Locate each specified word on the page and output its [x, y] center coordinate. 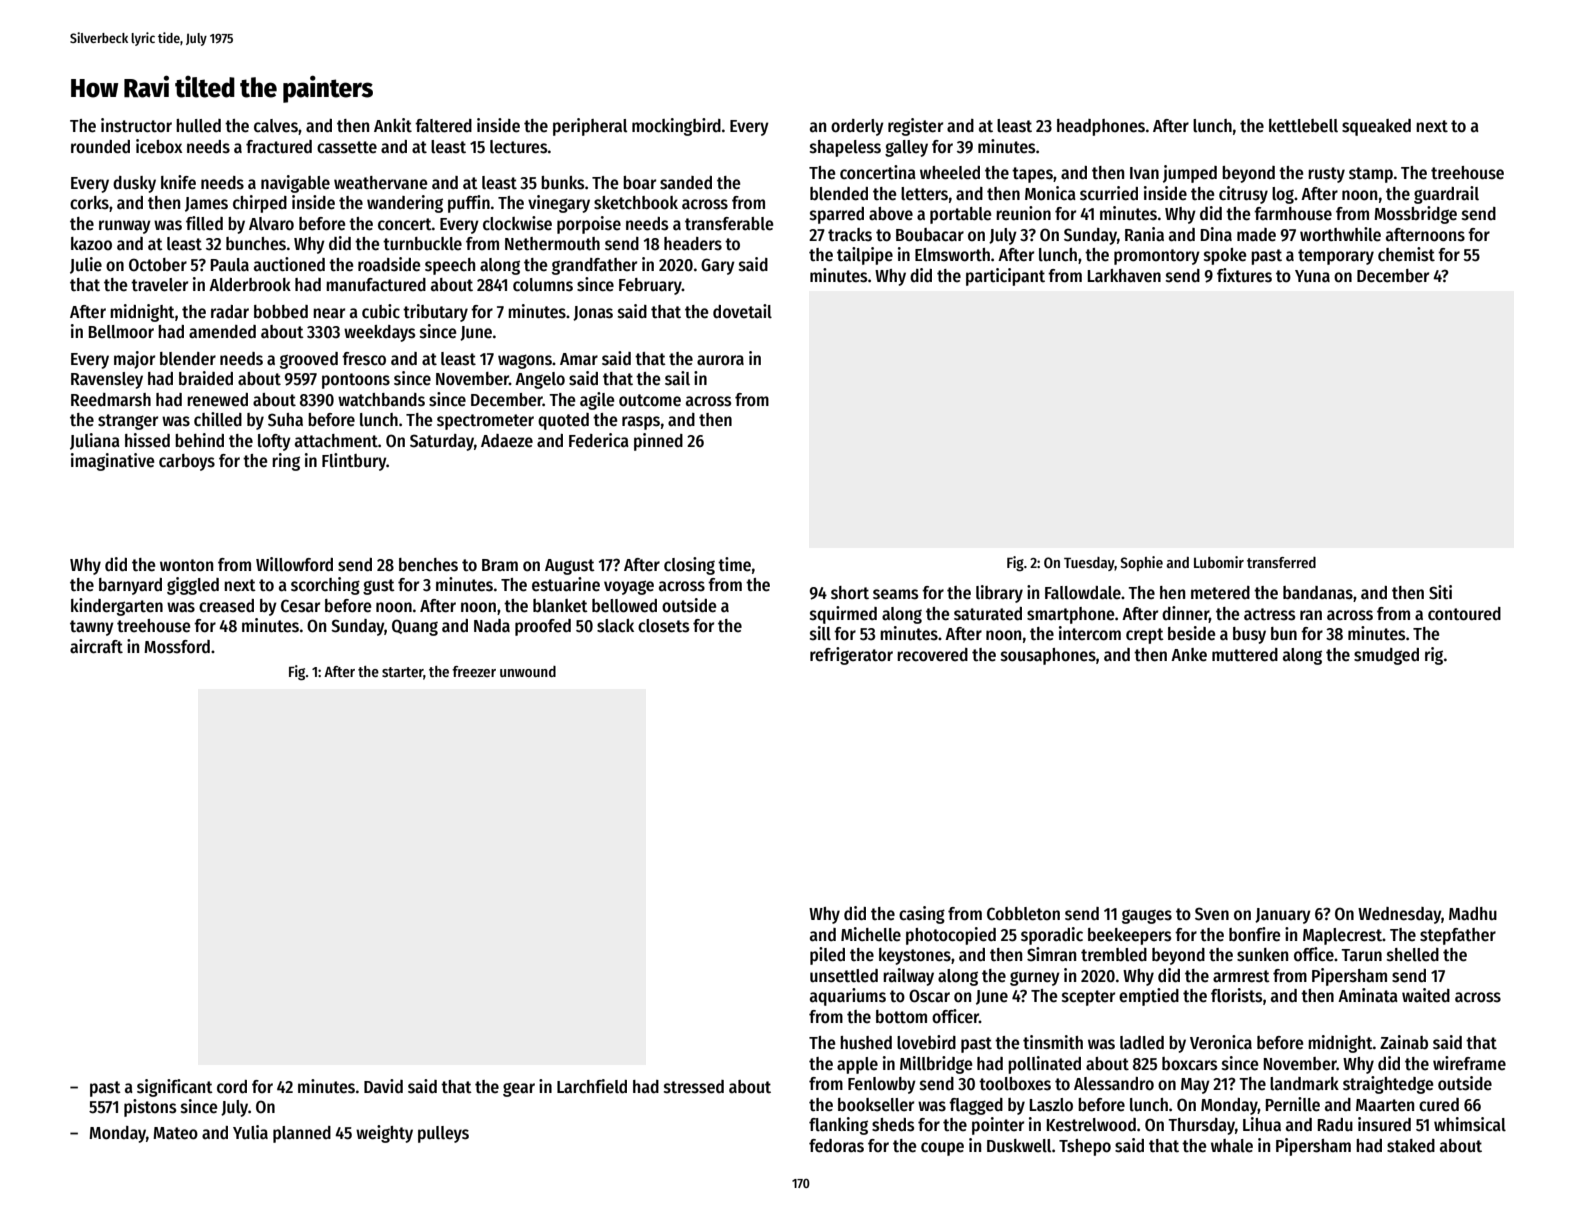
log [1283, 195]
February [650, 286]
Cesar [300, 606]
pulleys [443, 1134]
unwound [528, 671]
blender [188, 359]
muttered [1245, 655]
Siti [1440, 592]
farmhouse [1293, 214]
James [206, 204]
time [734, 564]
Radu [1335, 1125]
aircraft [96, 646]
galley [906, 148]
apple [857, 1065]
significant [175, 1088]
